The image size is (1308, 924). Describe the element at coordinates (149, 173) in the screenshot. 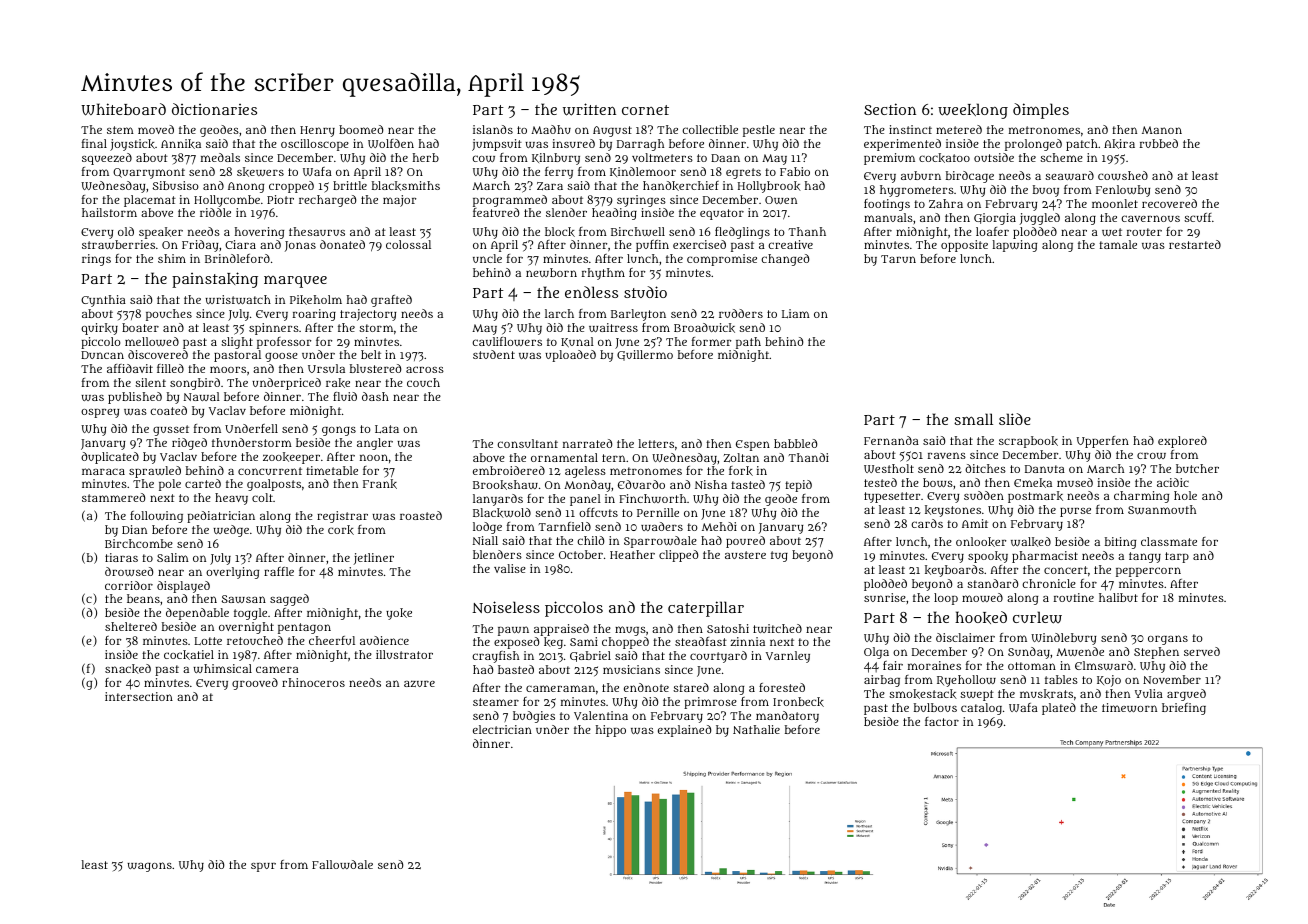

I see `Quarrymont` at that location.
